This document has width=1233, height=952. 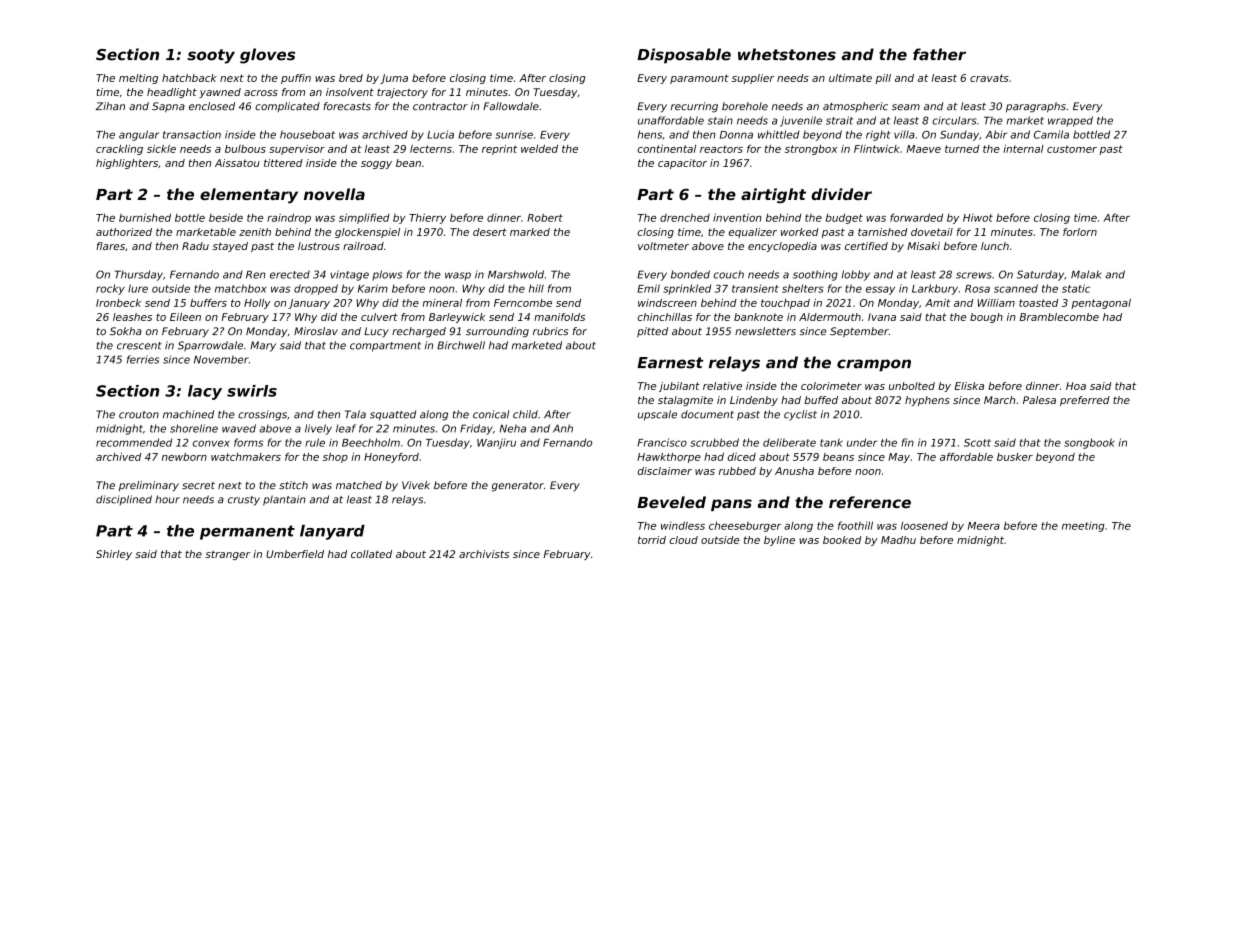 I want to click on strait, so click(x=839, y=120).
